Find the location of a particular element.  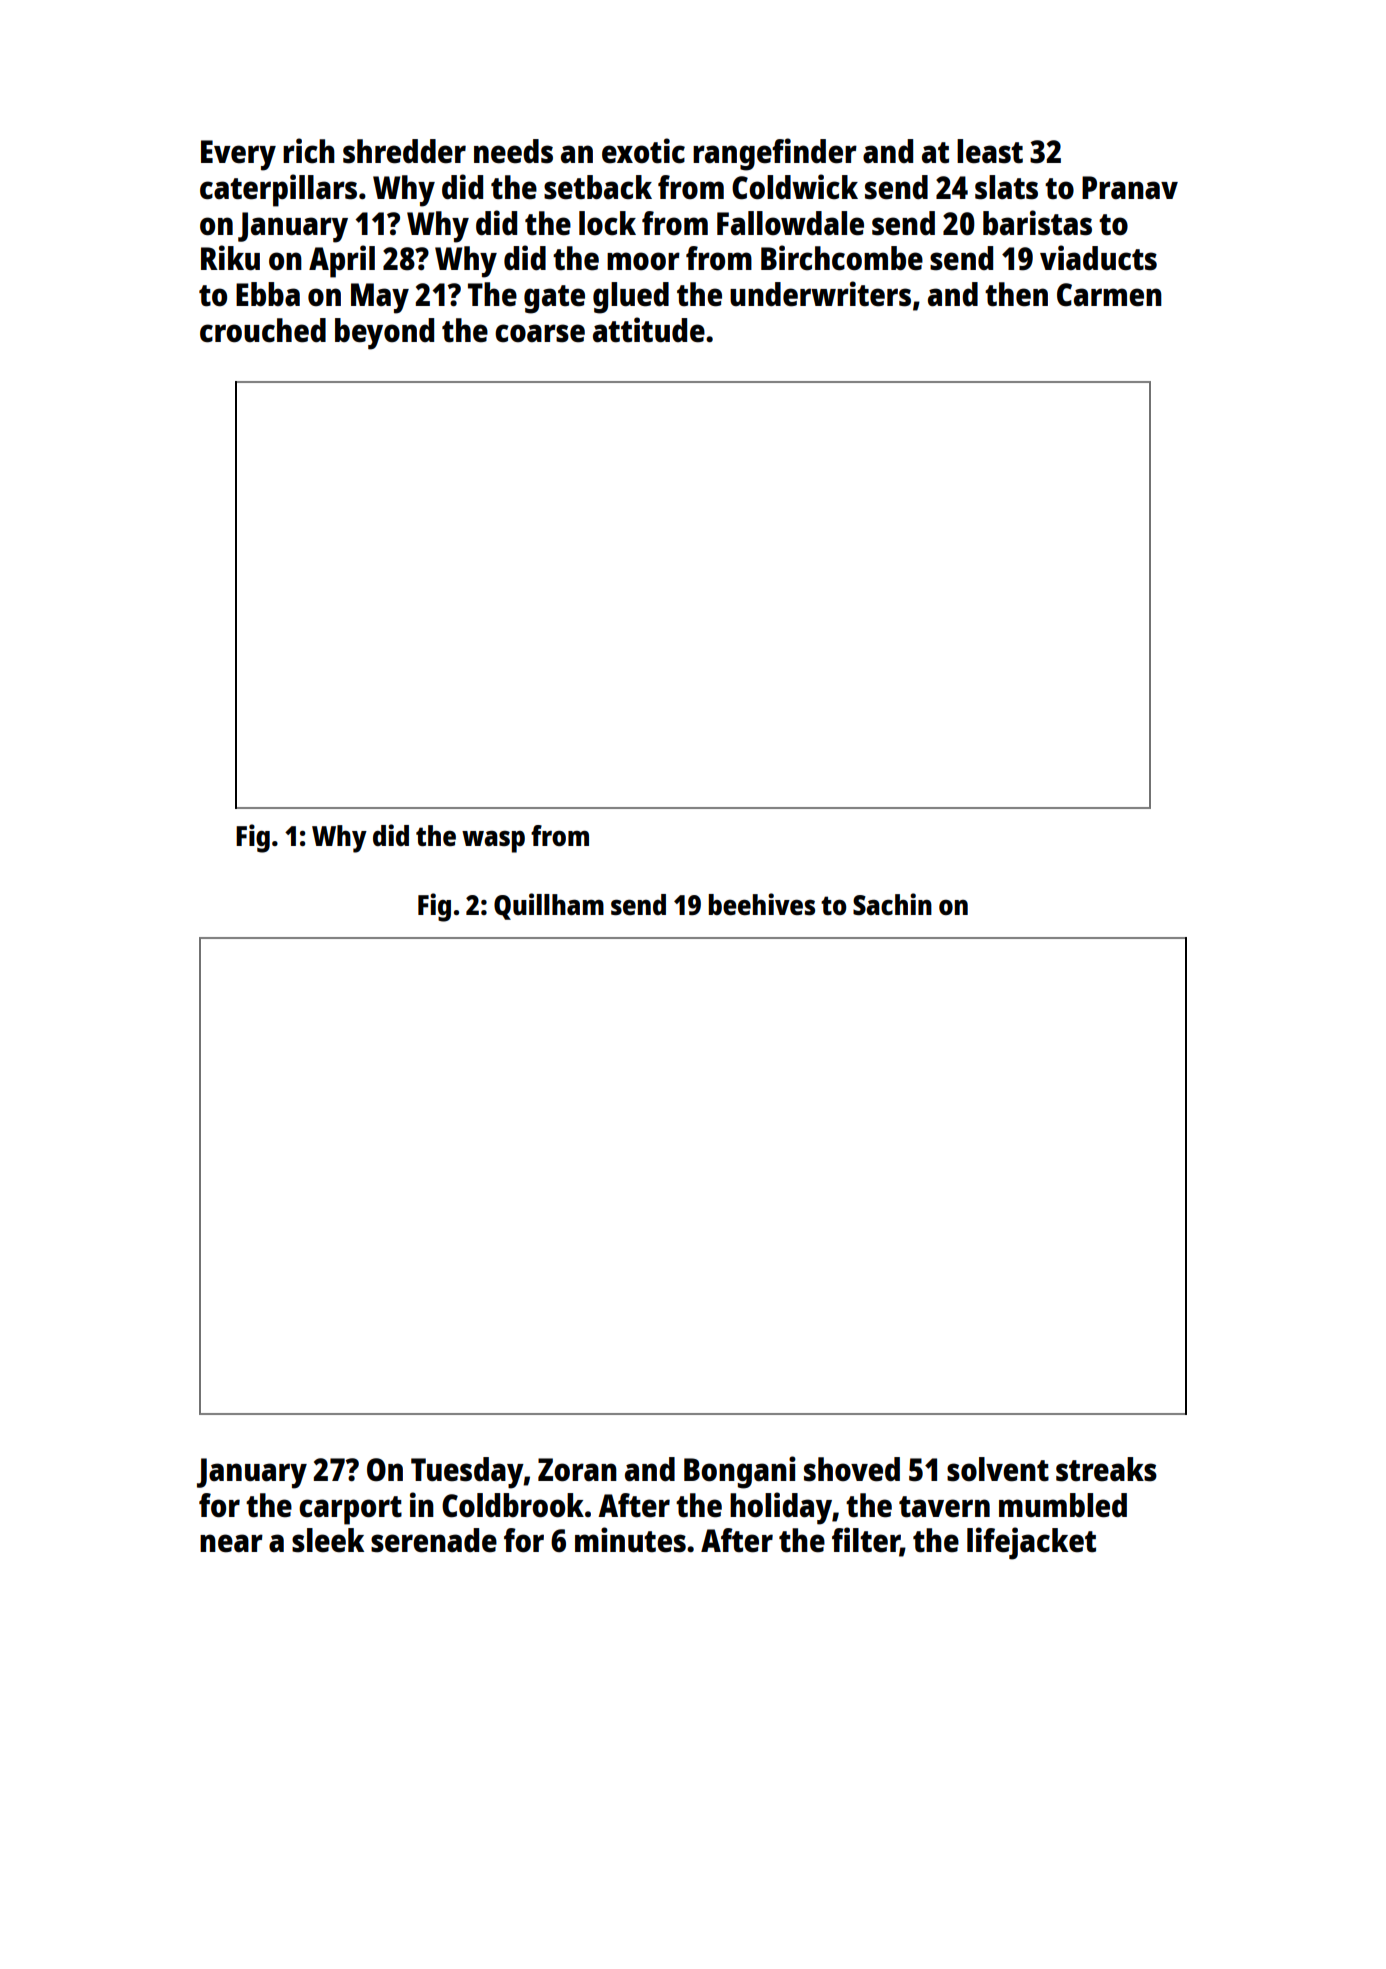

mumbled is located at coordinates (1063, 1505).
